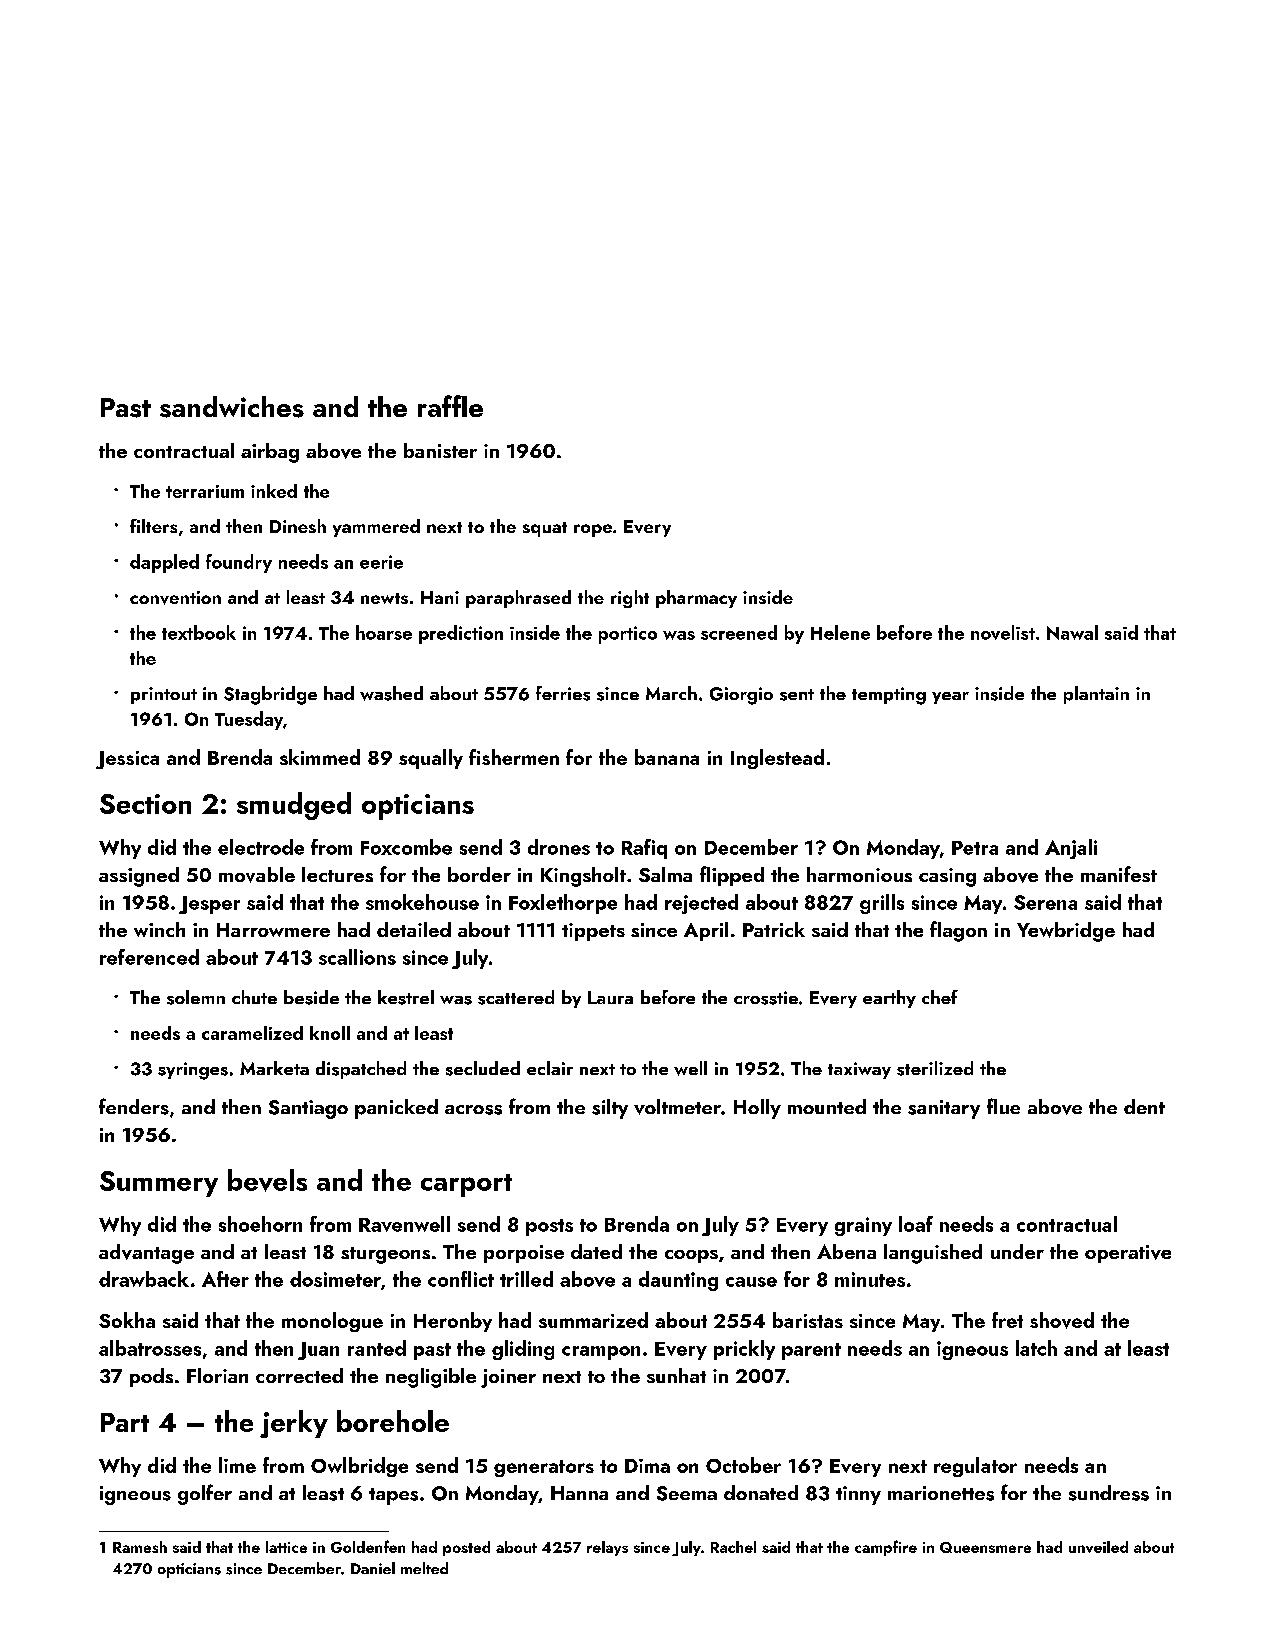 This screenshot has height=1651, width=1276. I want to click on screened, so click(739, 632).
